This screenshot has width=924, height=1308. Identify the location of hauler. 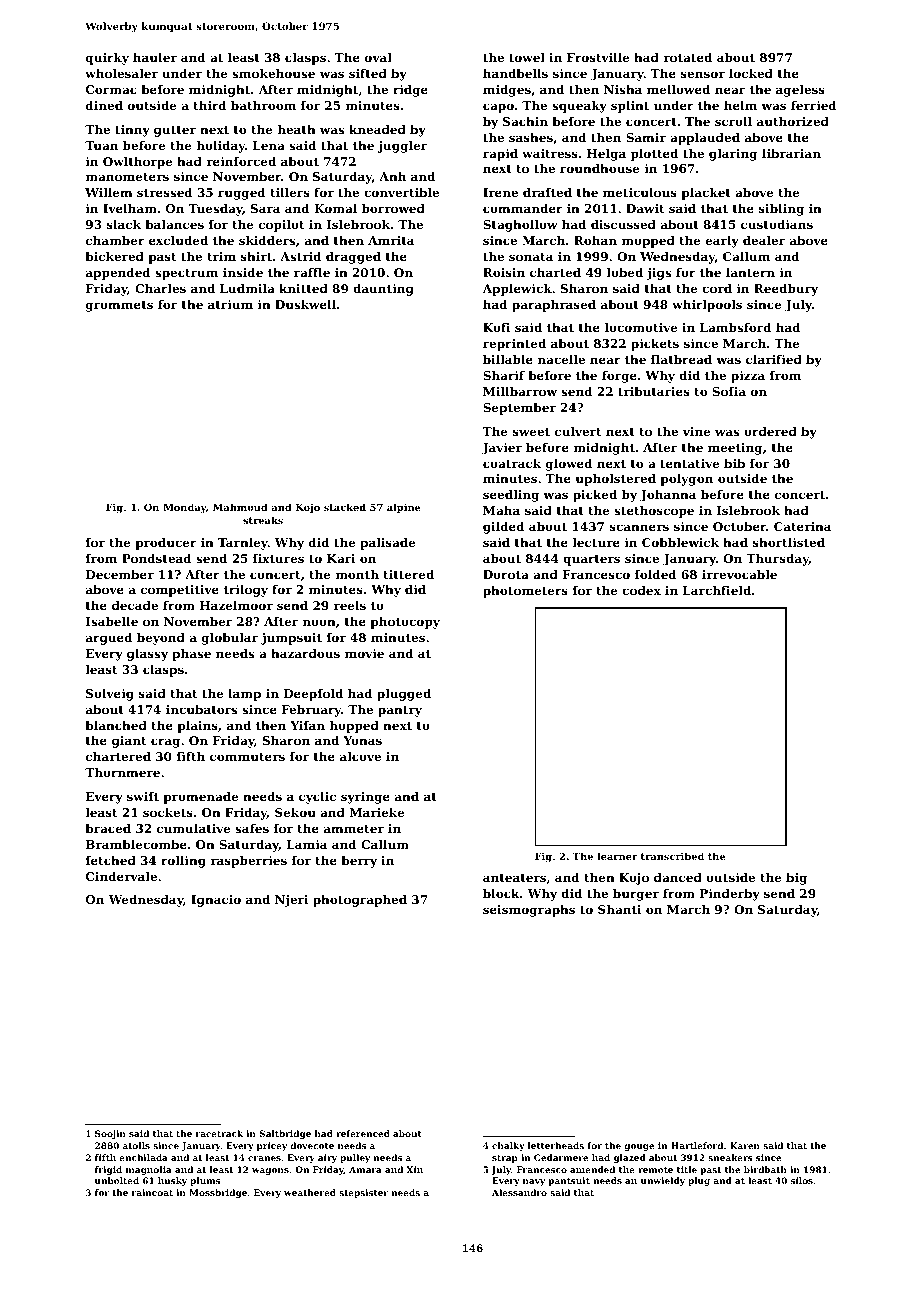
(155, 57).
